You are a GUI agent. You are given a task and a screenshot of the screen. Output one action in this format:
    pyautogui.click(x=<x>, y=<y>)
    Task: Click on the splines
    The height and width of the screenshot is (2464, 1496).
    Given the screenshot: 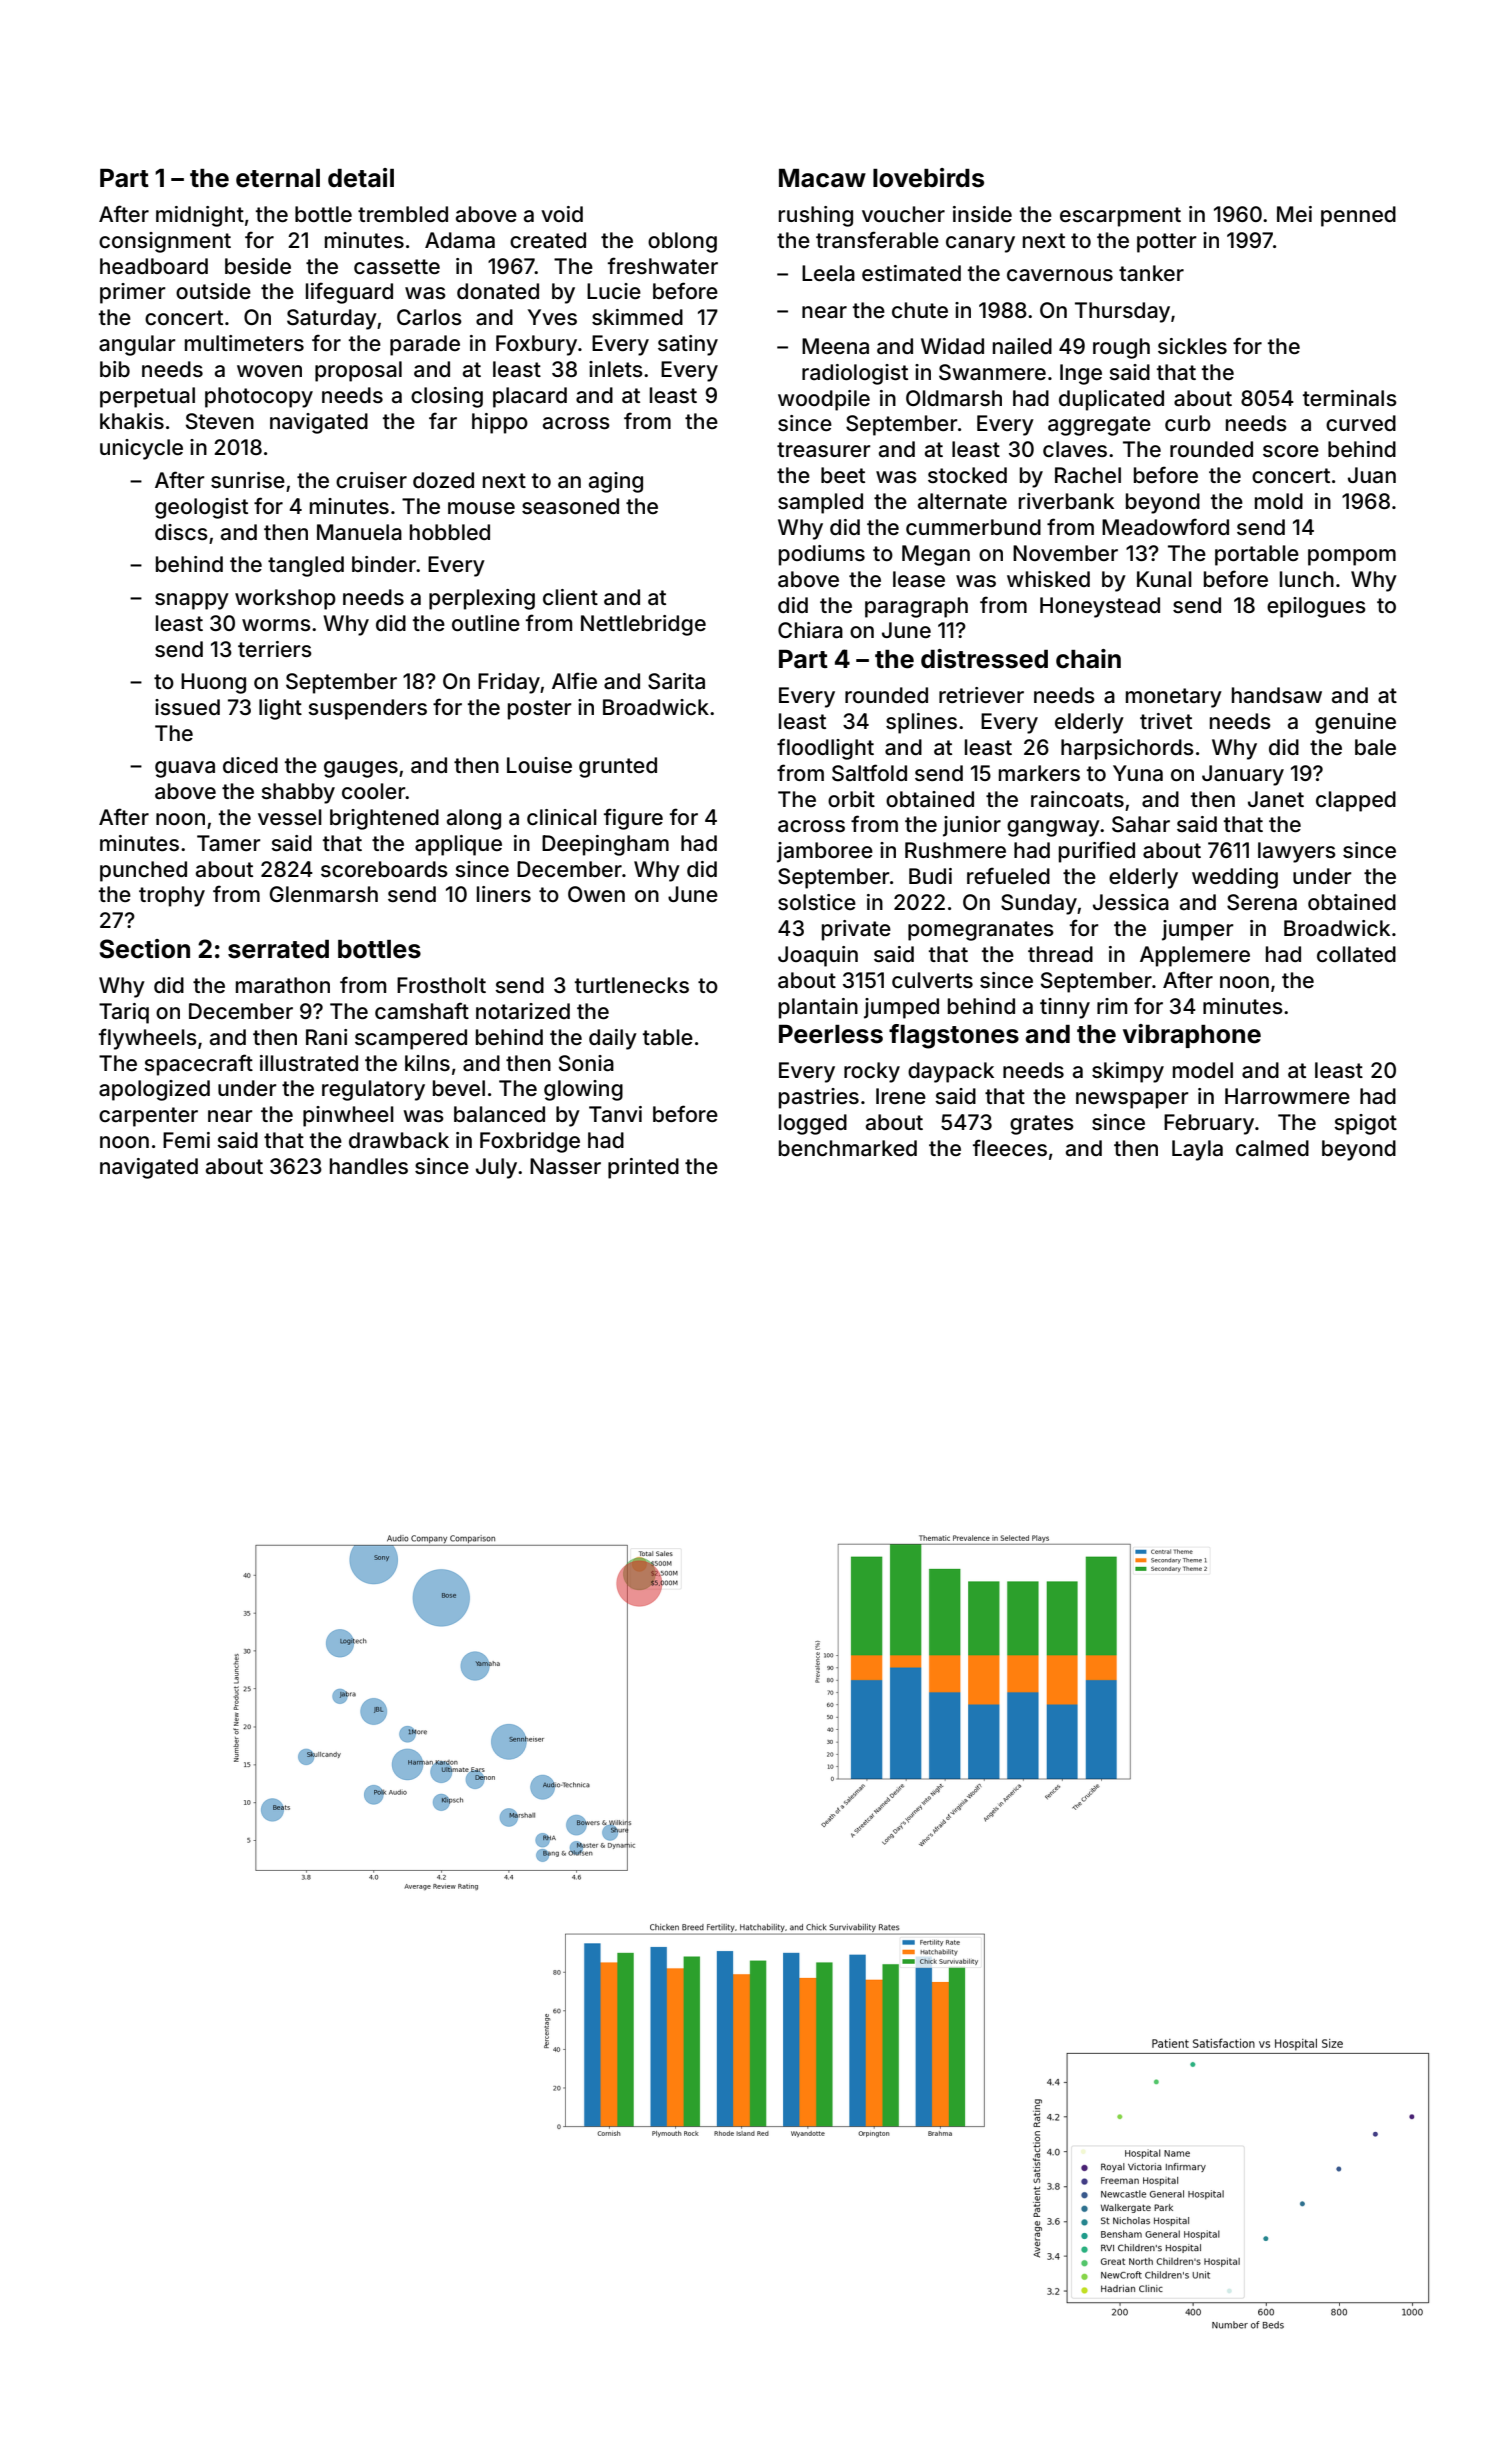 What is the action you would take?
    pyautogui.click(x=921, y=723)
